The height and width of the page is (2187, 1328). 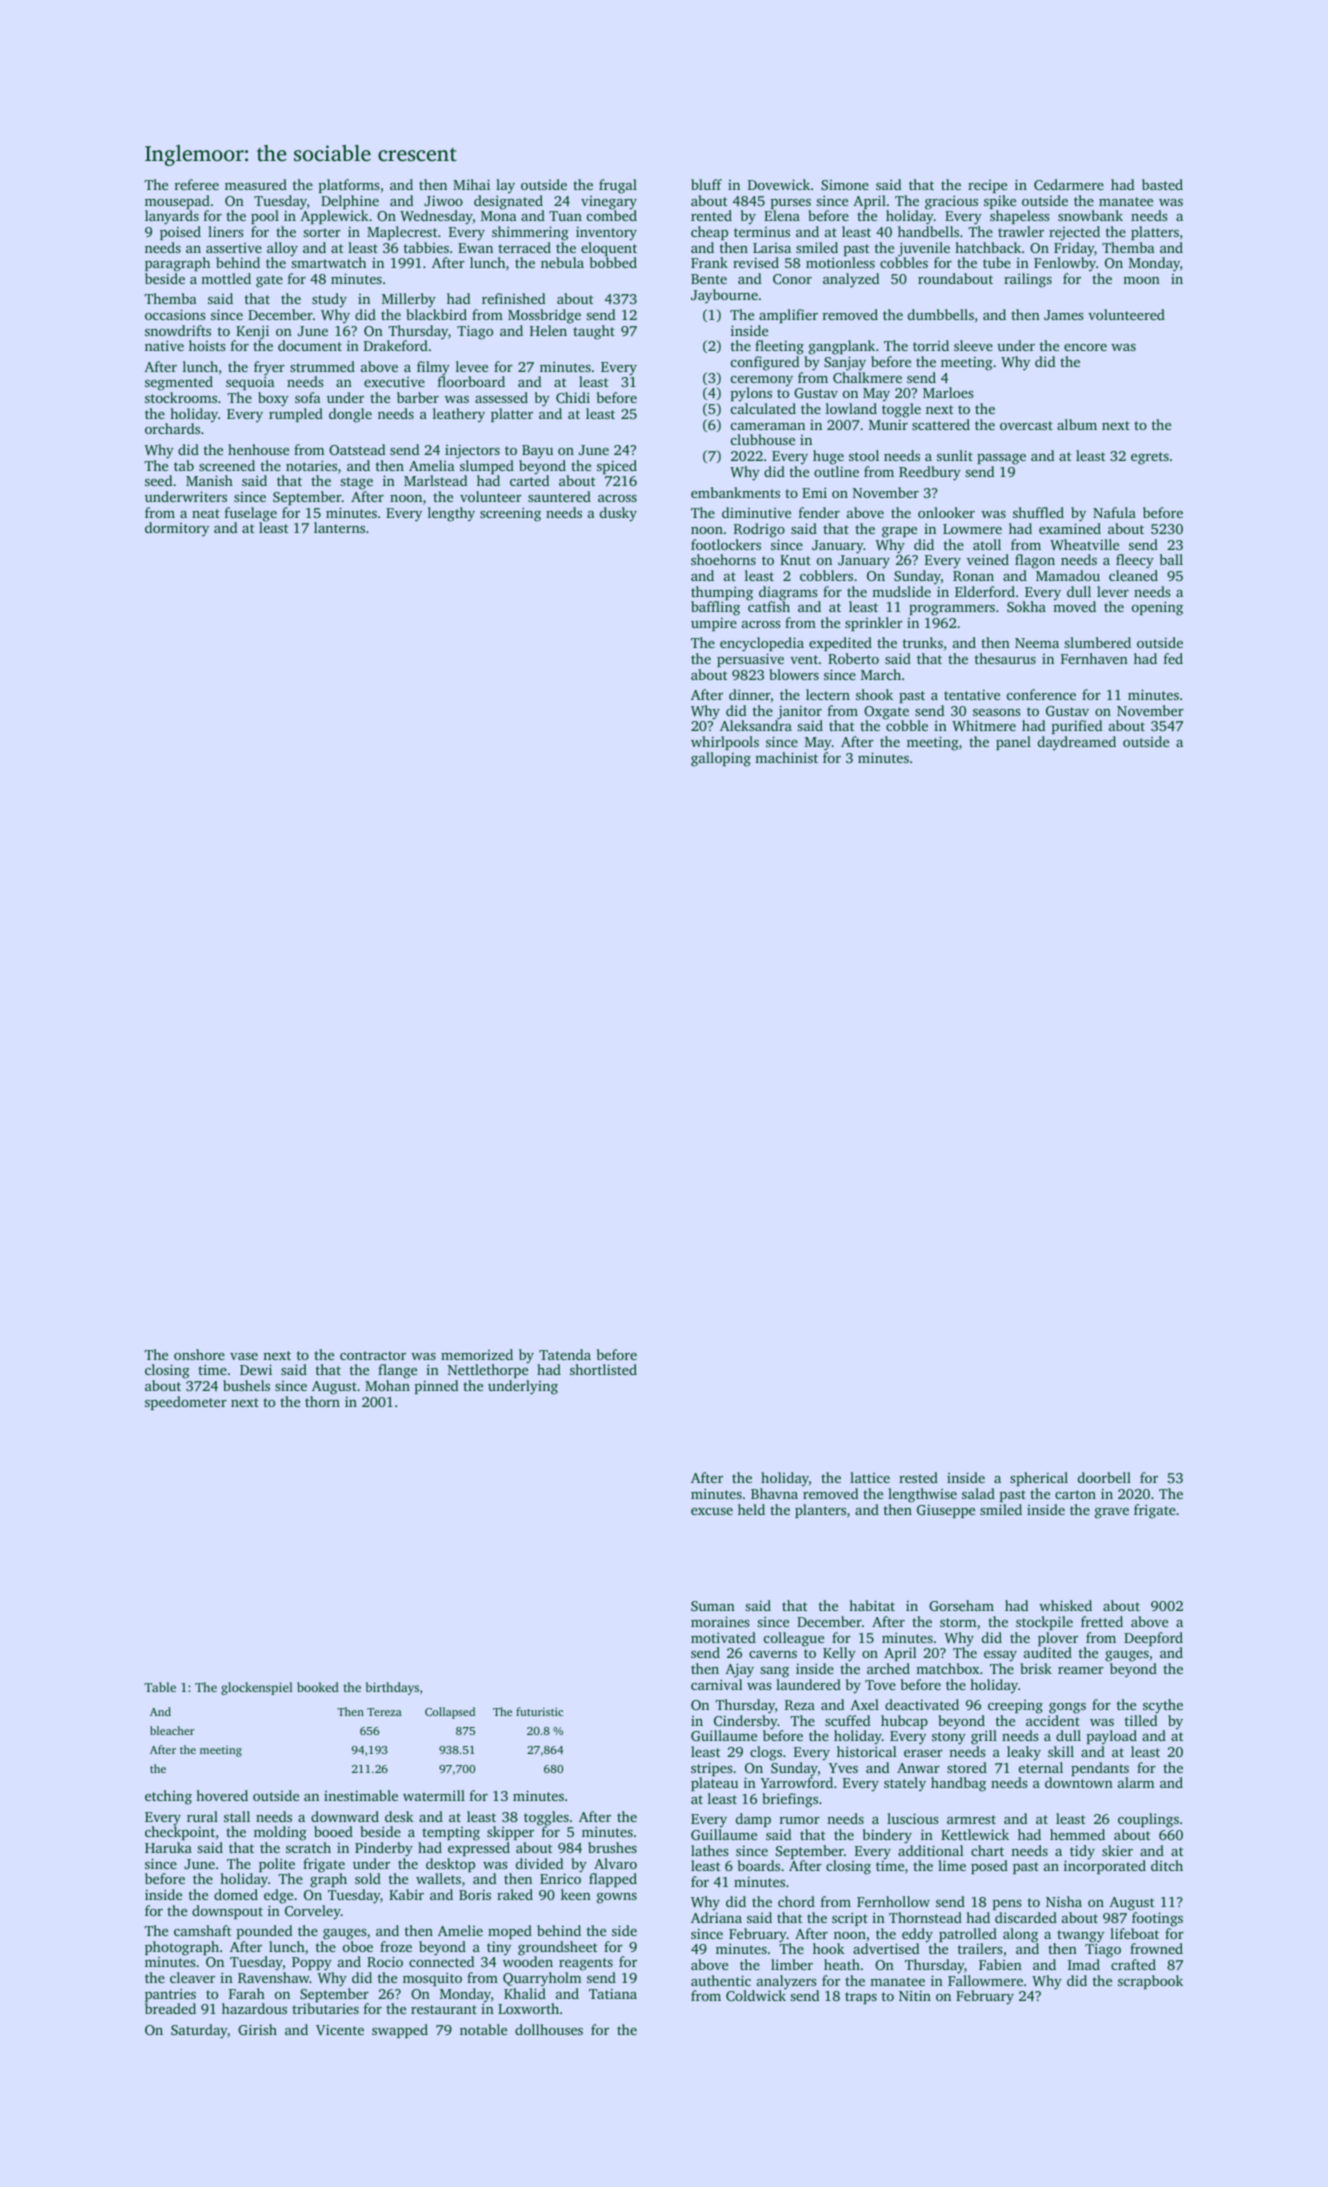 I want to click on Tatenda, so click(x=565, y=1354).
